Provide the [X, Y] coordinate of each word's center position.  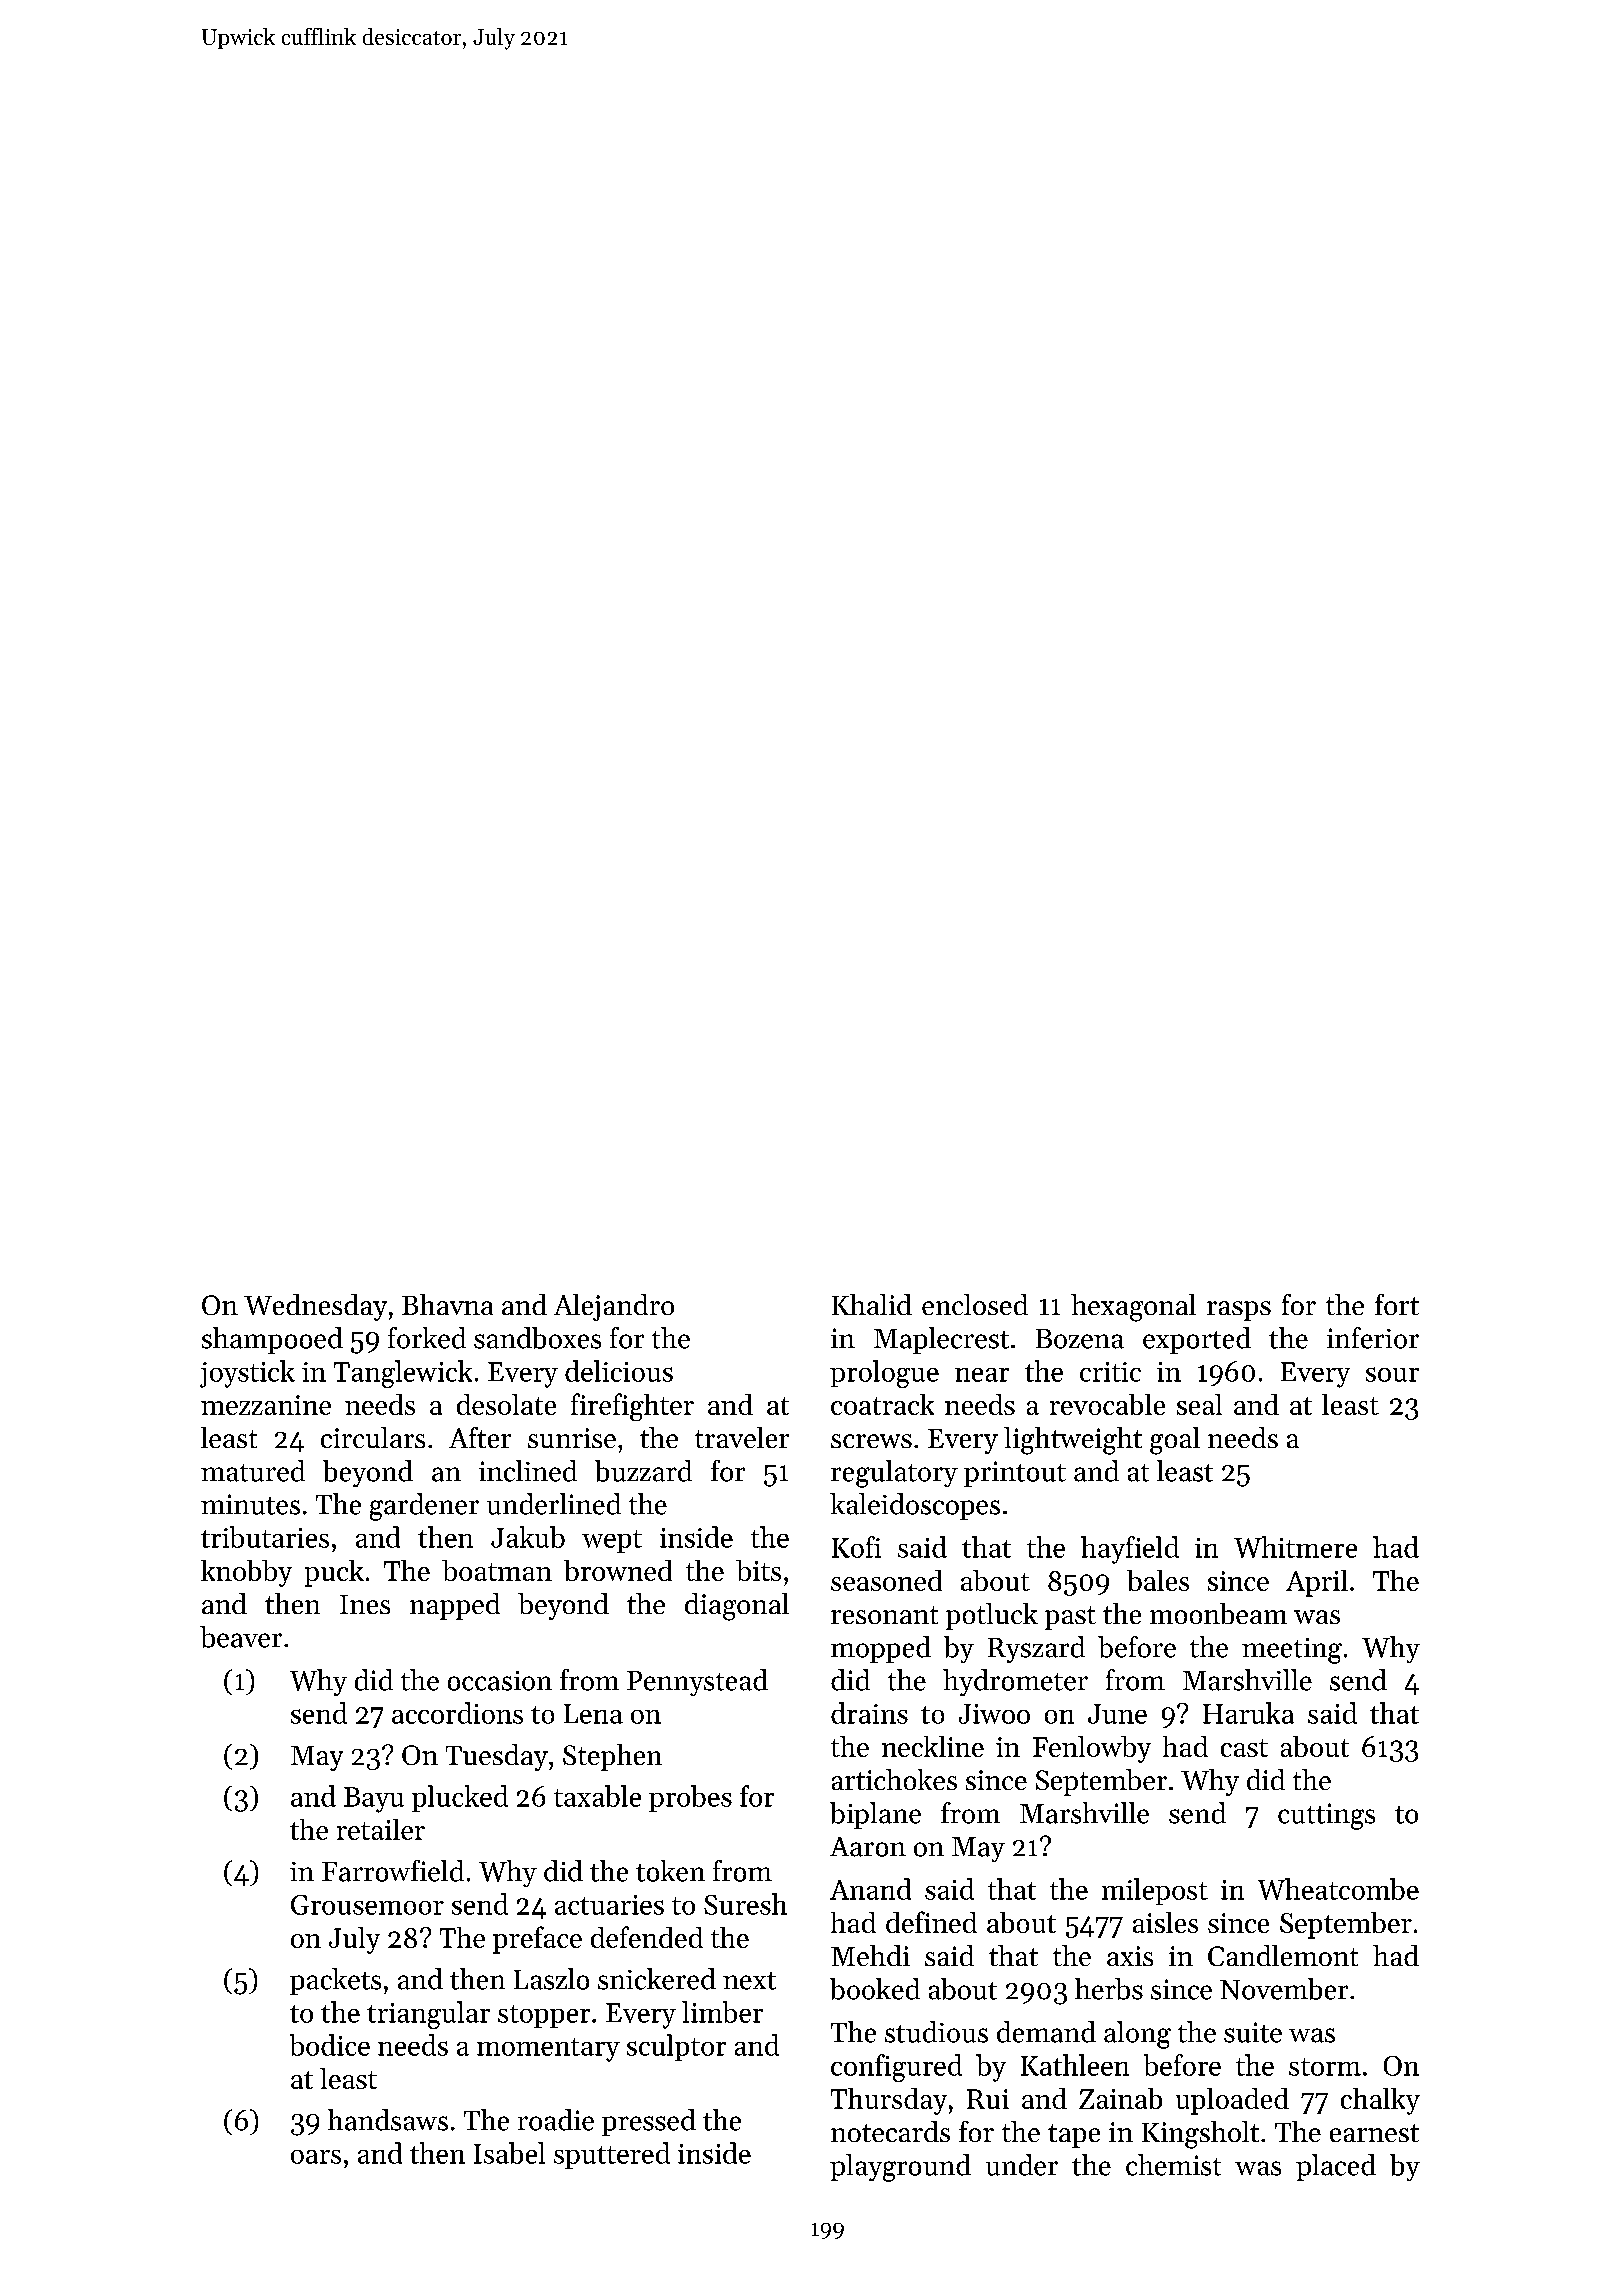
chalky [1380, 2101]
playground [900, 2168]
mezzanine [266, 1405]
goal [1175, 1441]
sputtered [612, 2155]
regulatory [894, 1474]
